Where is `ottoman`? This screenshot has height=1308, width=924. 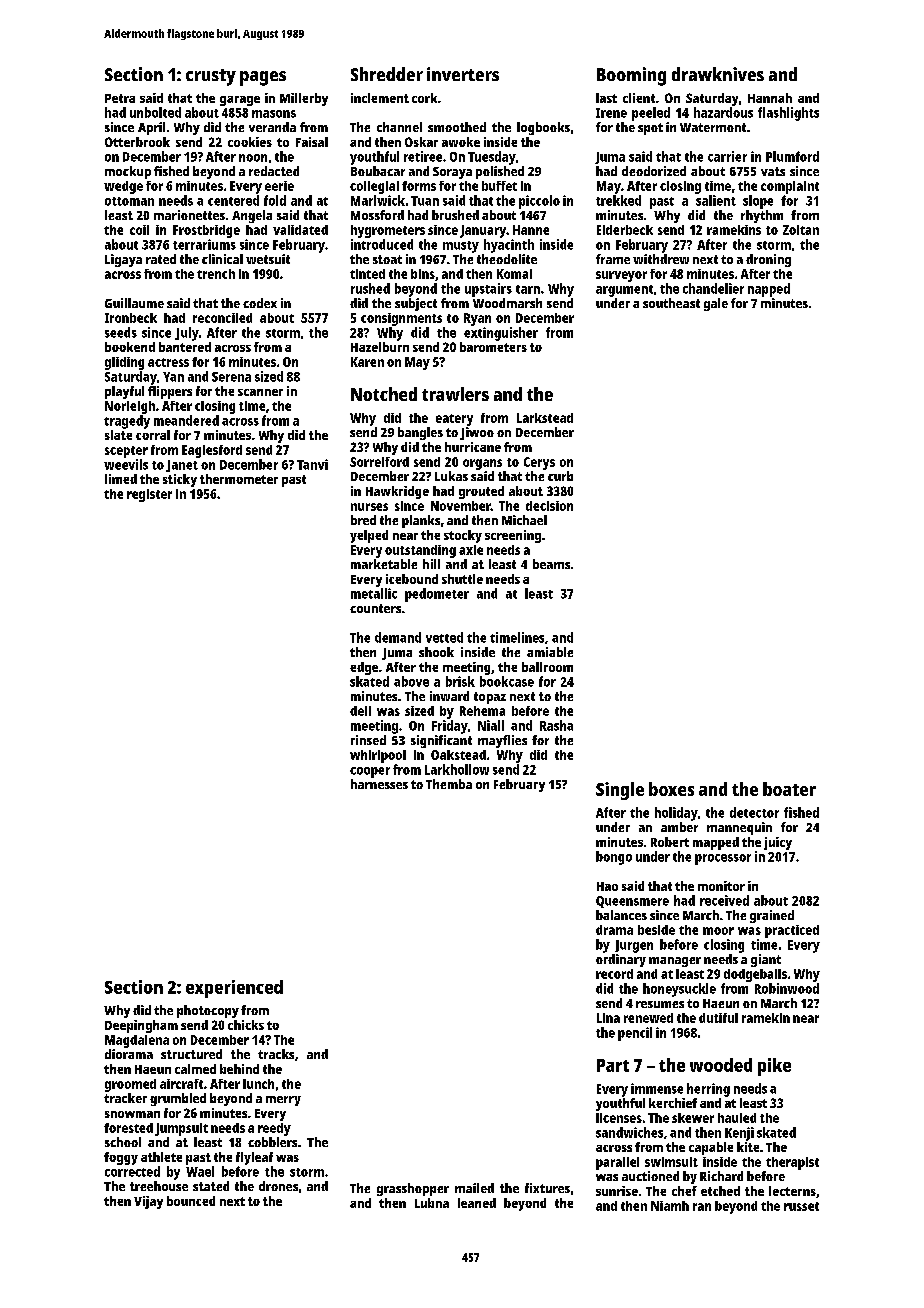
ottoman is located at coordinates (129, 201).
